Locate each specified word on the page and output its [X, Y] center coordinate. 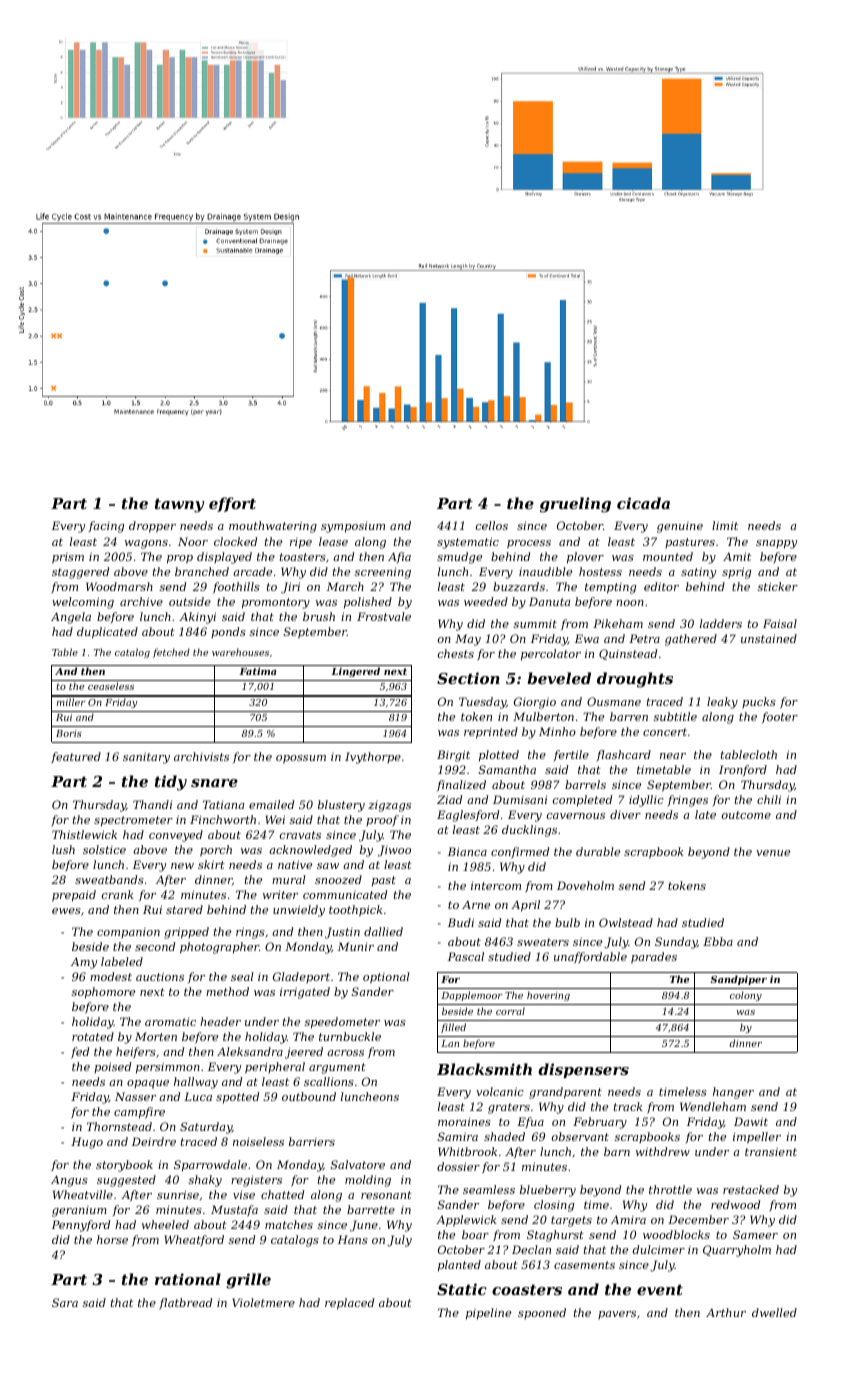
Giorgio [535, 703]
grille [248, 1281]
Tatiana [223, 804]
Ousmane [614, 701]
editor [661, 586]
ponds [228, 632]
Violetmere [263, 1302]
